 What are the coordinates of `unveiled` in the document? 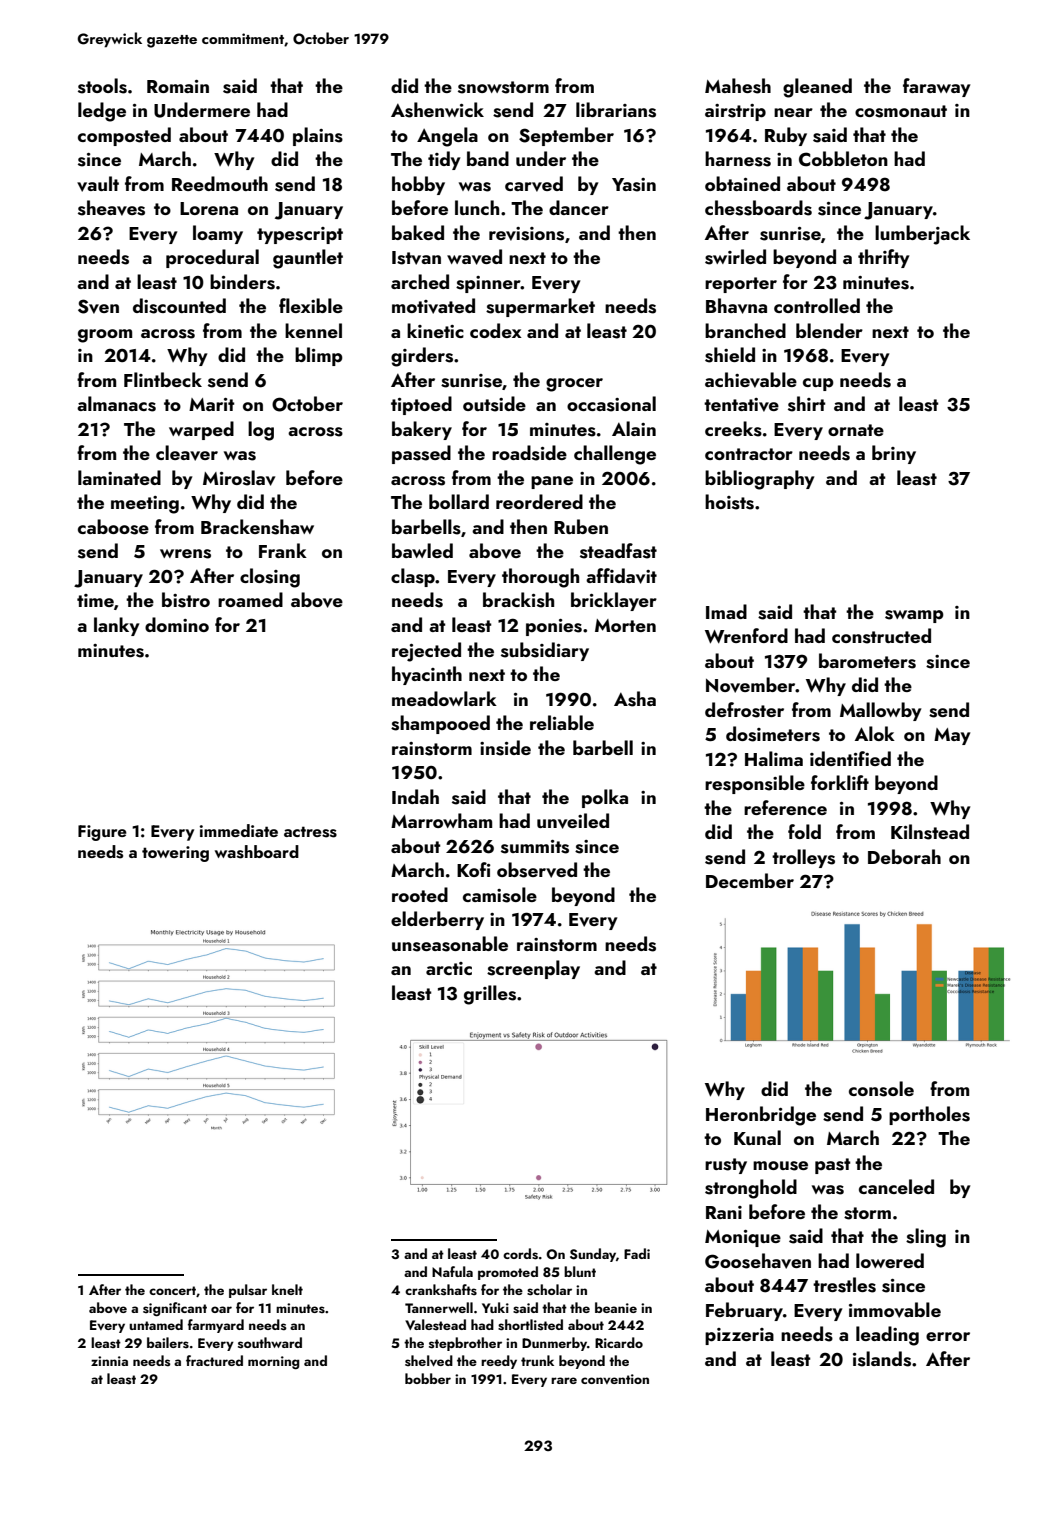 It's located at (573, 821).
